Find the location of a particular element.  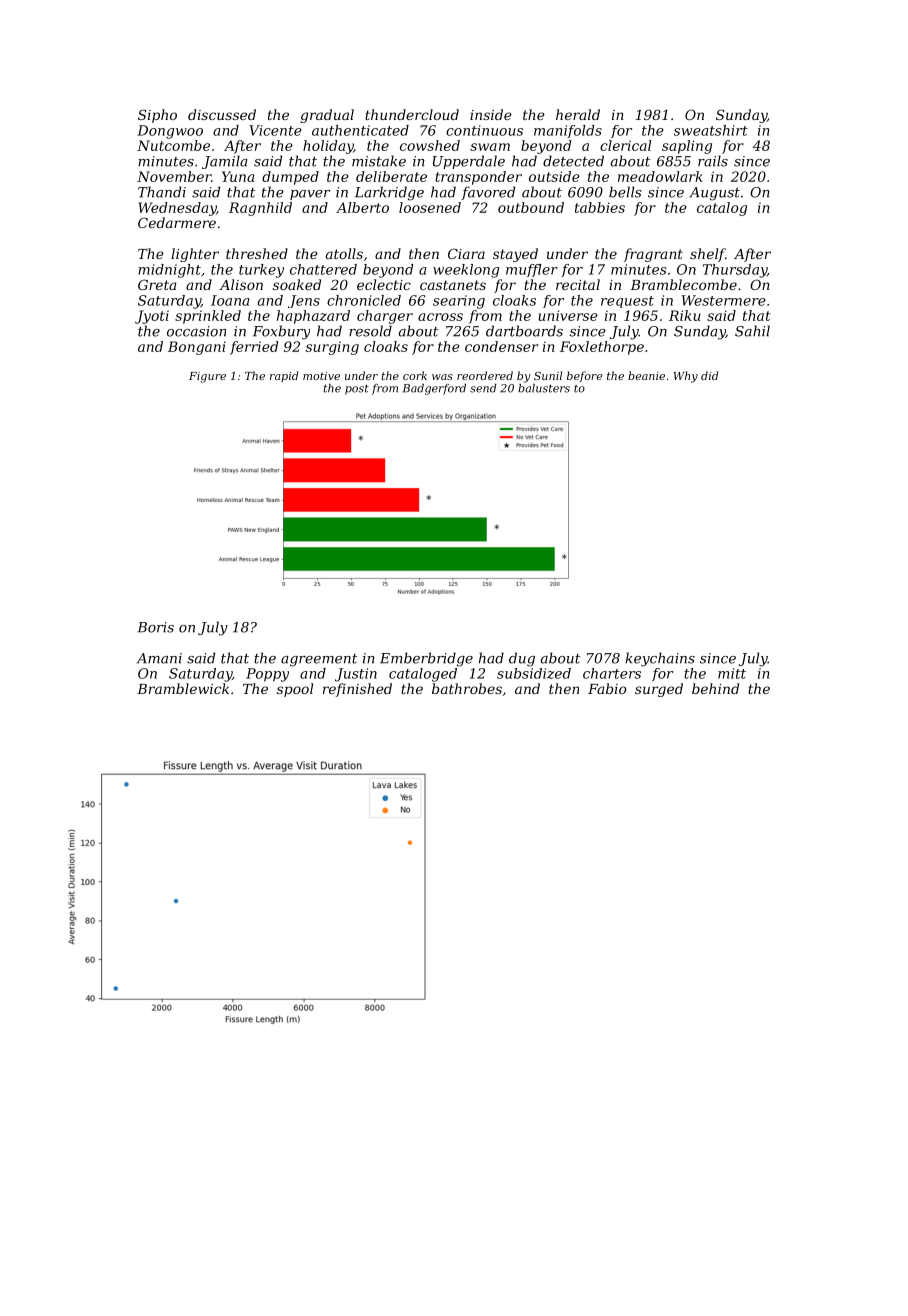

Amani is located at coordinates (159, 658).
